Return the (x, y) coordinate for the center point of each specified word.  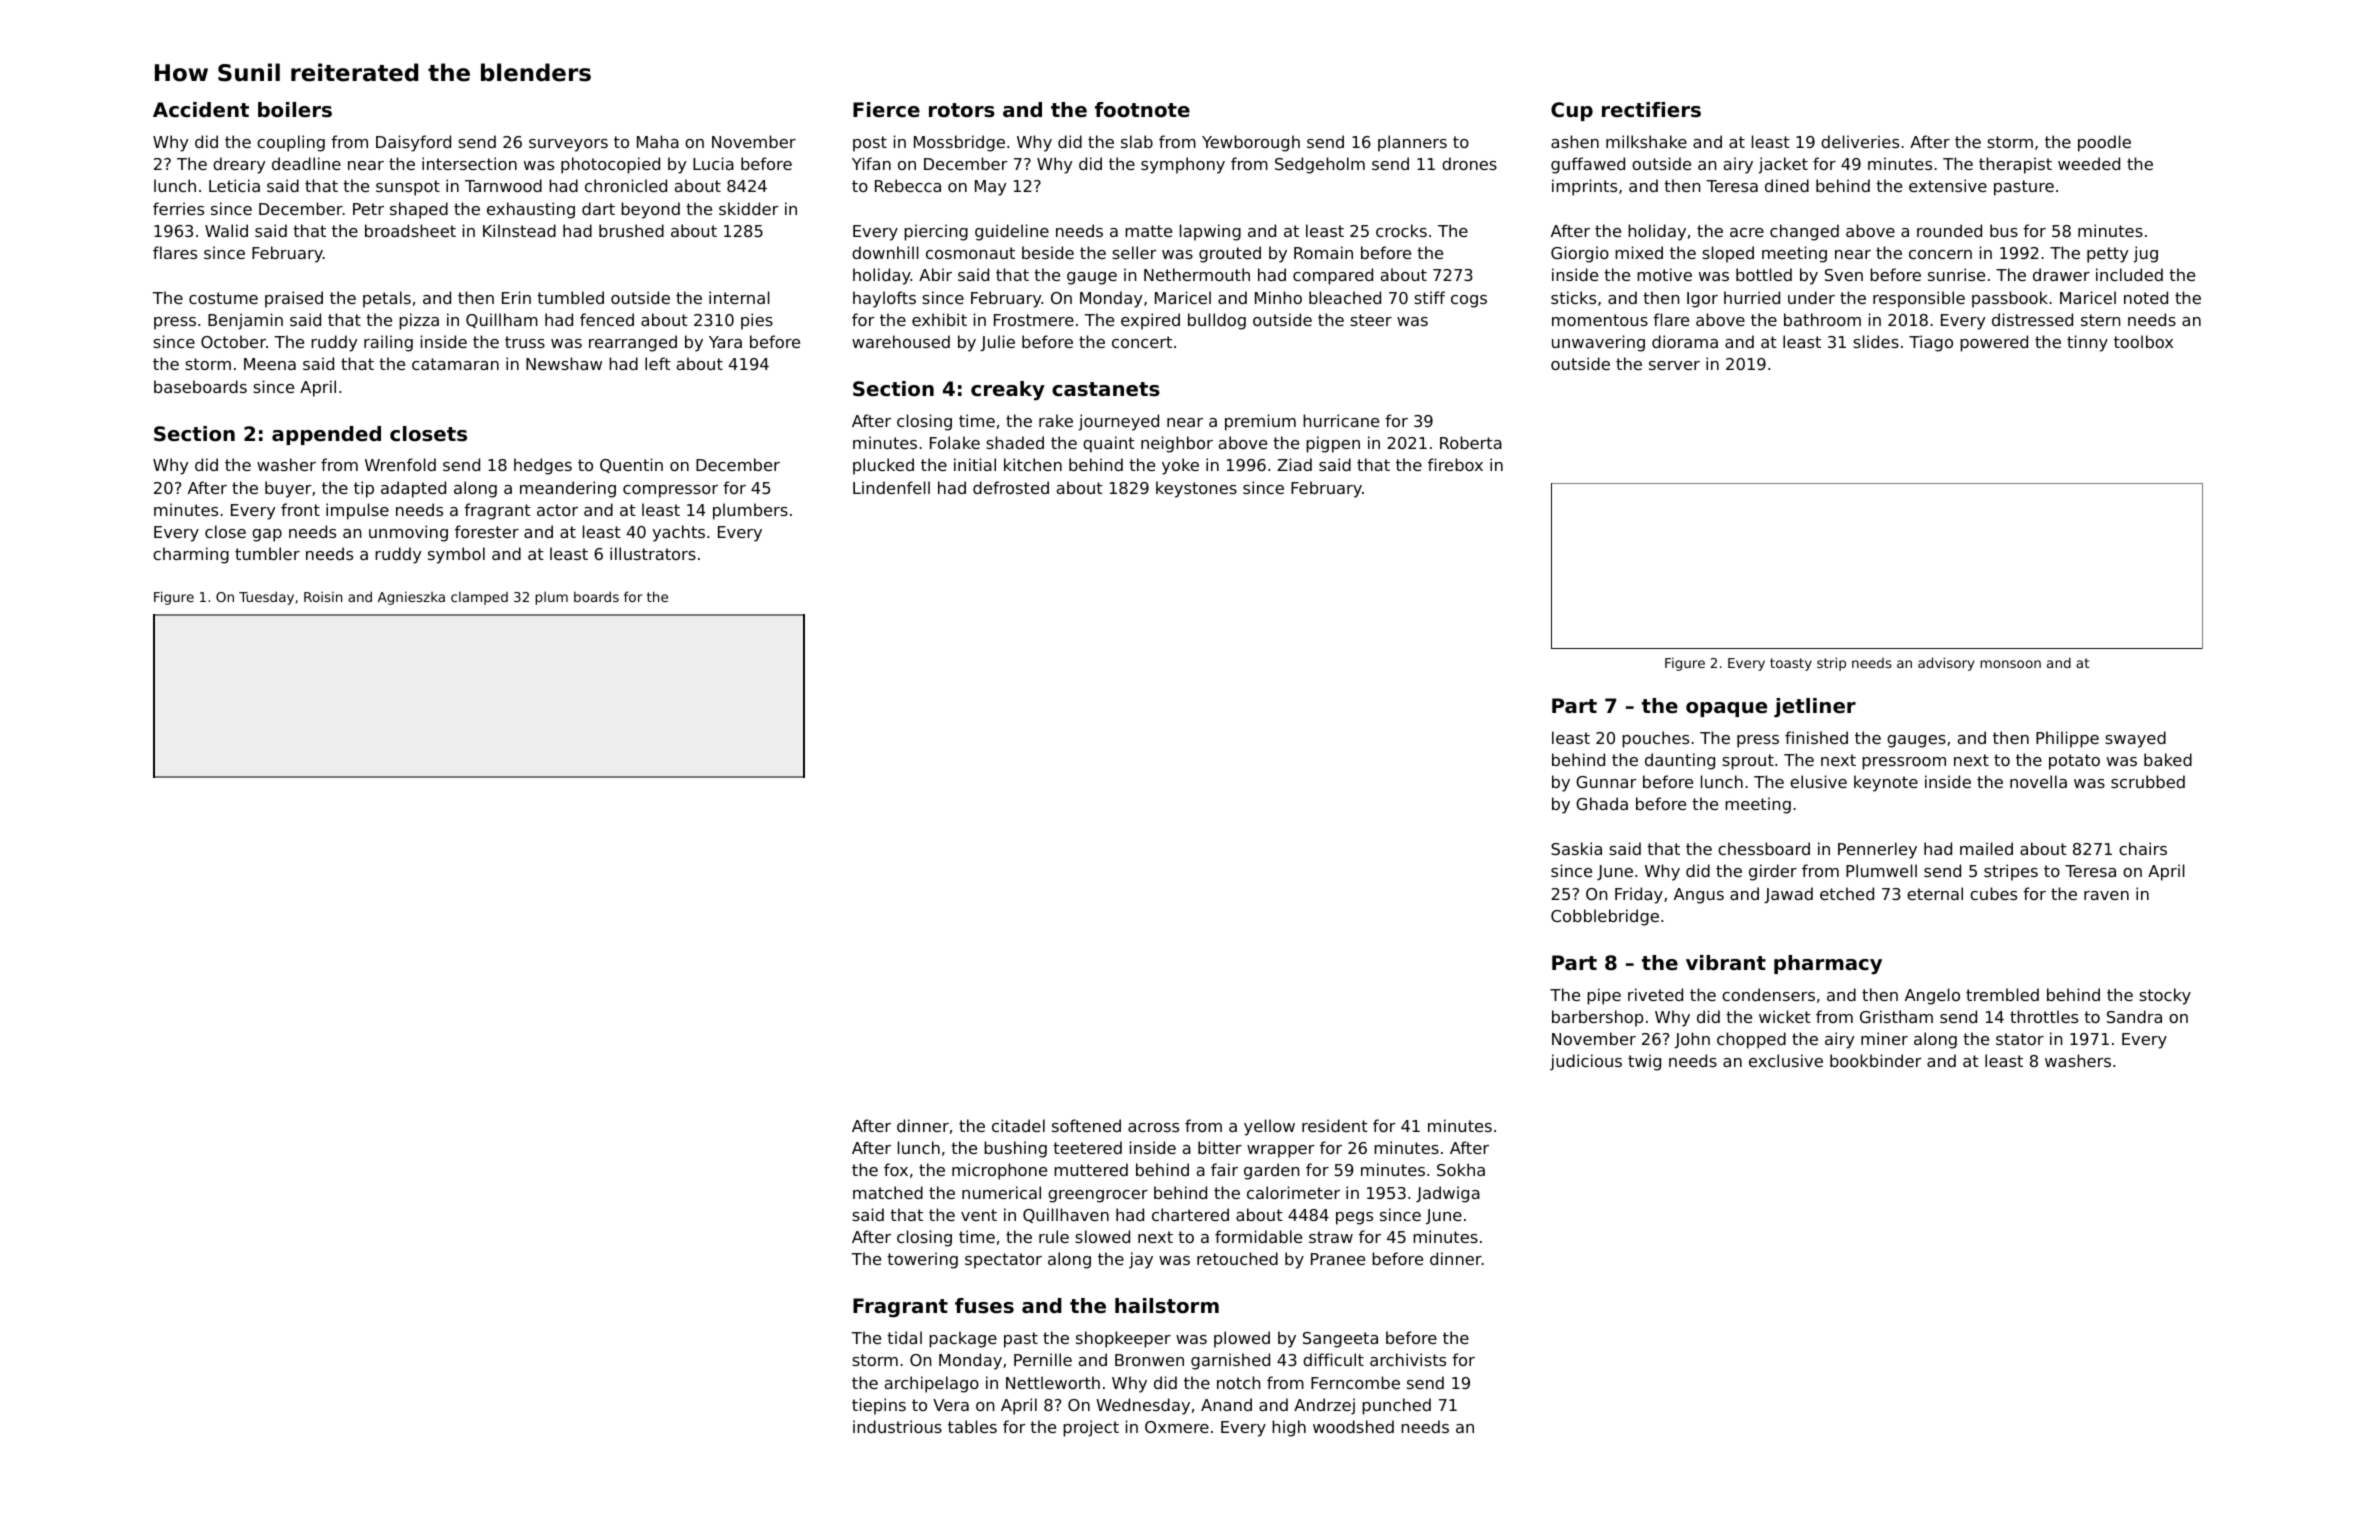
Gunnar (1606, 782)
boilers (295, 110)
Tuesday (266, 598)
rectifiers (1651, 110)
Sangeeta (1340, 1340)
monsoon (2010, 664)
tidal (904, 1337)
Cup (1572, 111)
